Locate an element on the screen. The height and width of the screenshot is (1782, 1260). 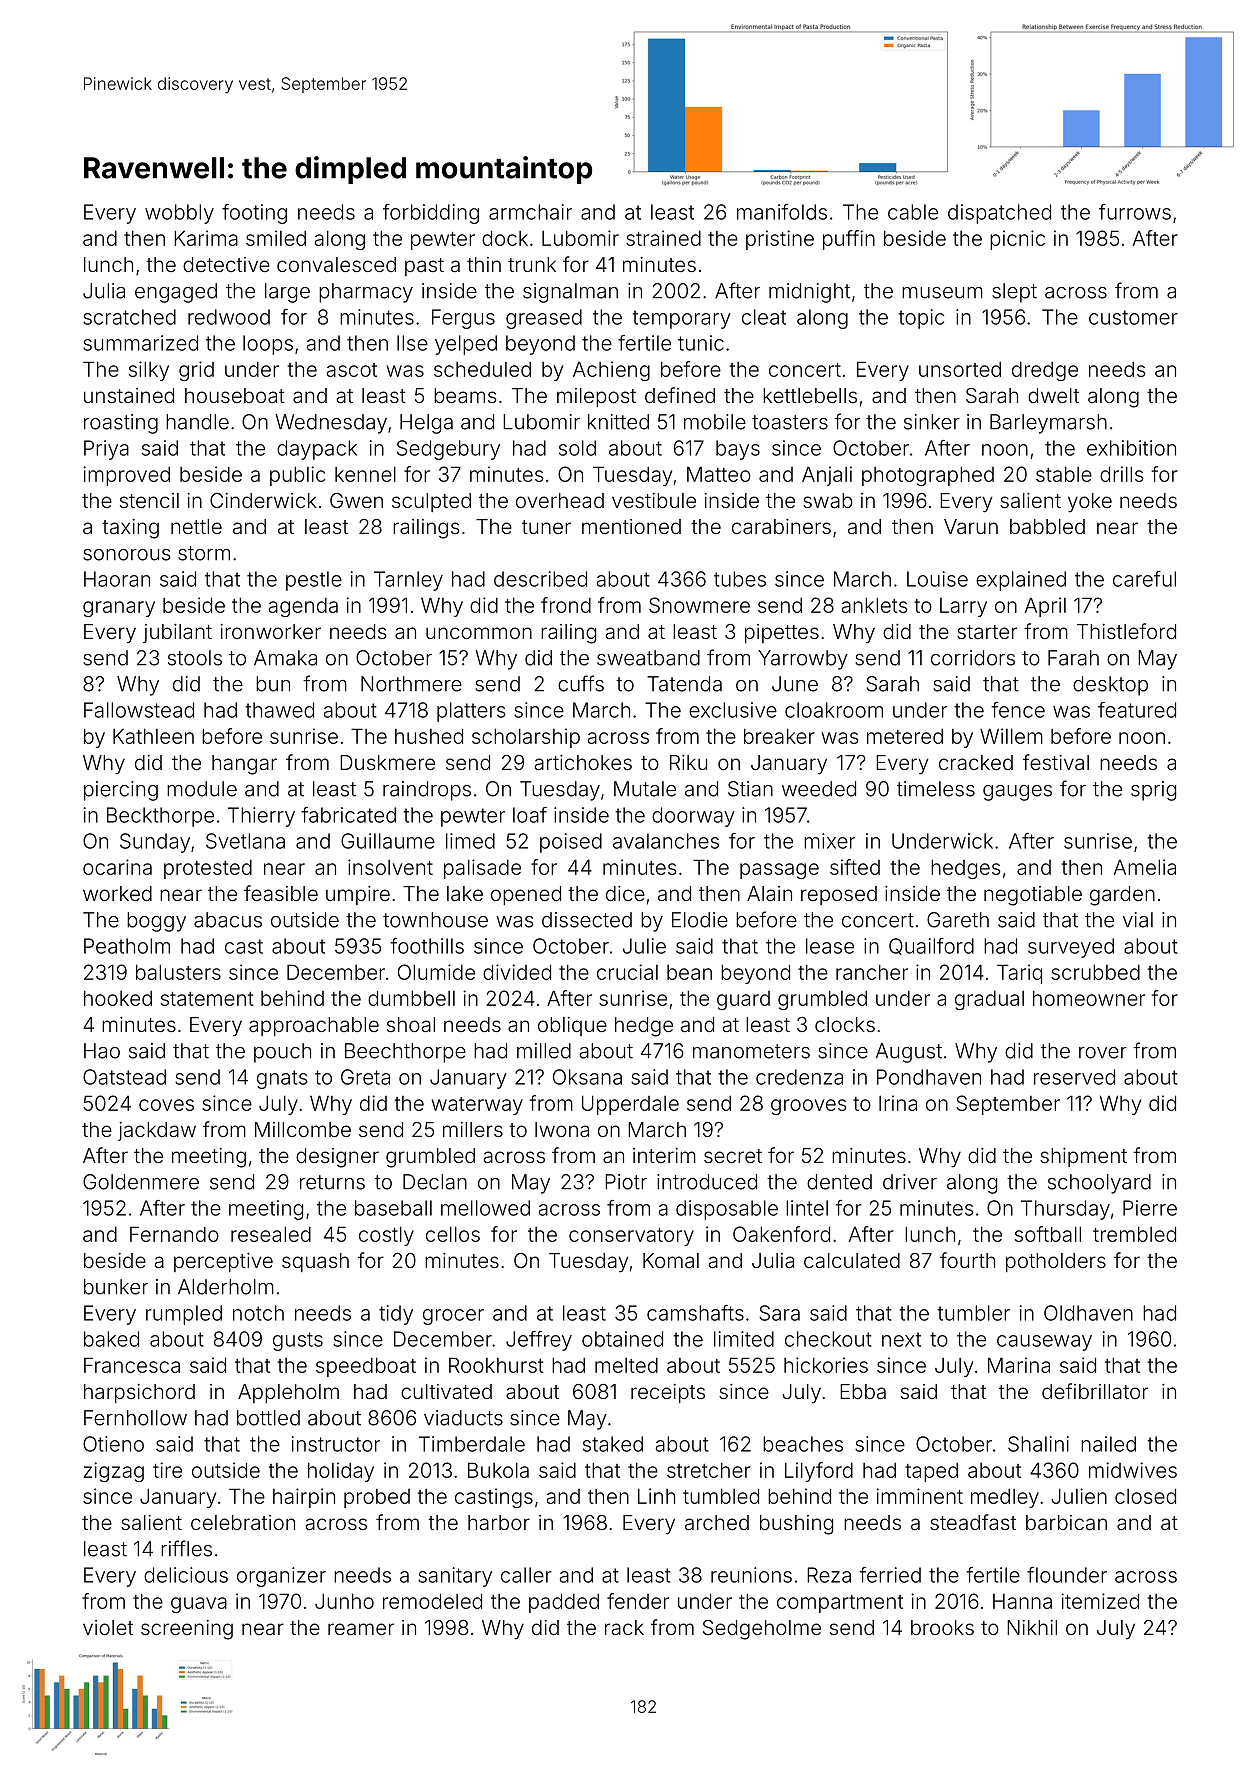
scratched is located at coordinates (129, 317).
